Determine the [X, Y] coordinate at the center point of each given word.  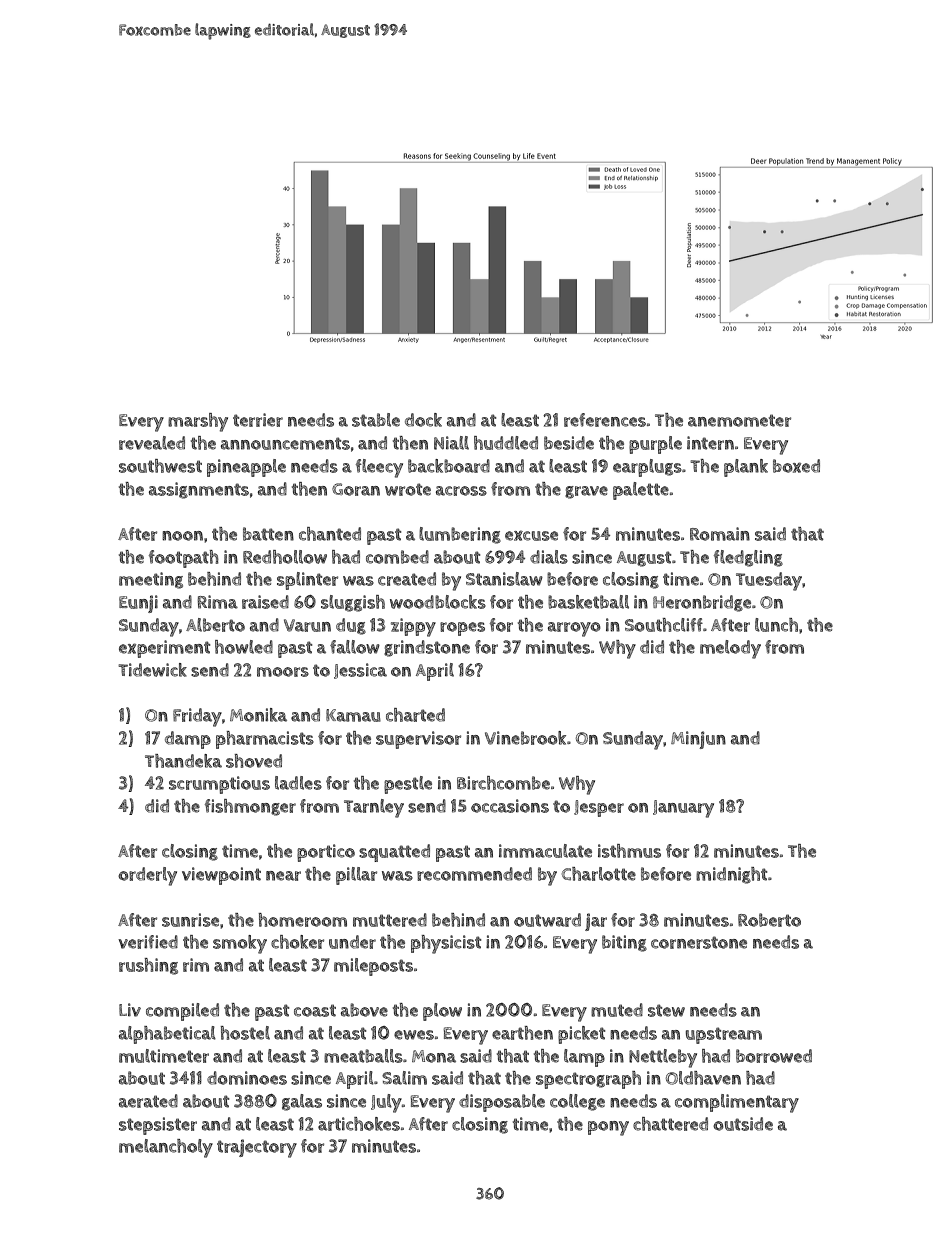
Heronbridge [702, 603]
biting [624, 943]
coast [315, 1010]
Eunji [138, 604]
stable [376, 420]
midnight [732, 875]
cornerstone [699, 942]
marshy [198, 422]
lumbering [460, 535]
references [605, 420]
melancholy [166, 1148]
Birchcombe [503, 783]
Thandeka [183, 761]
